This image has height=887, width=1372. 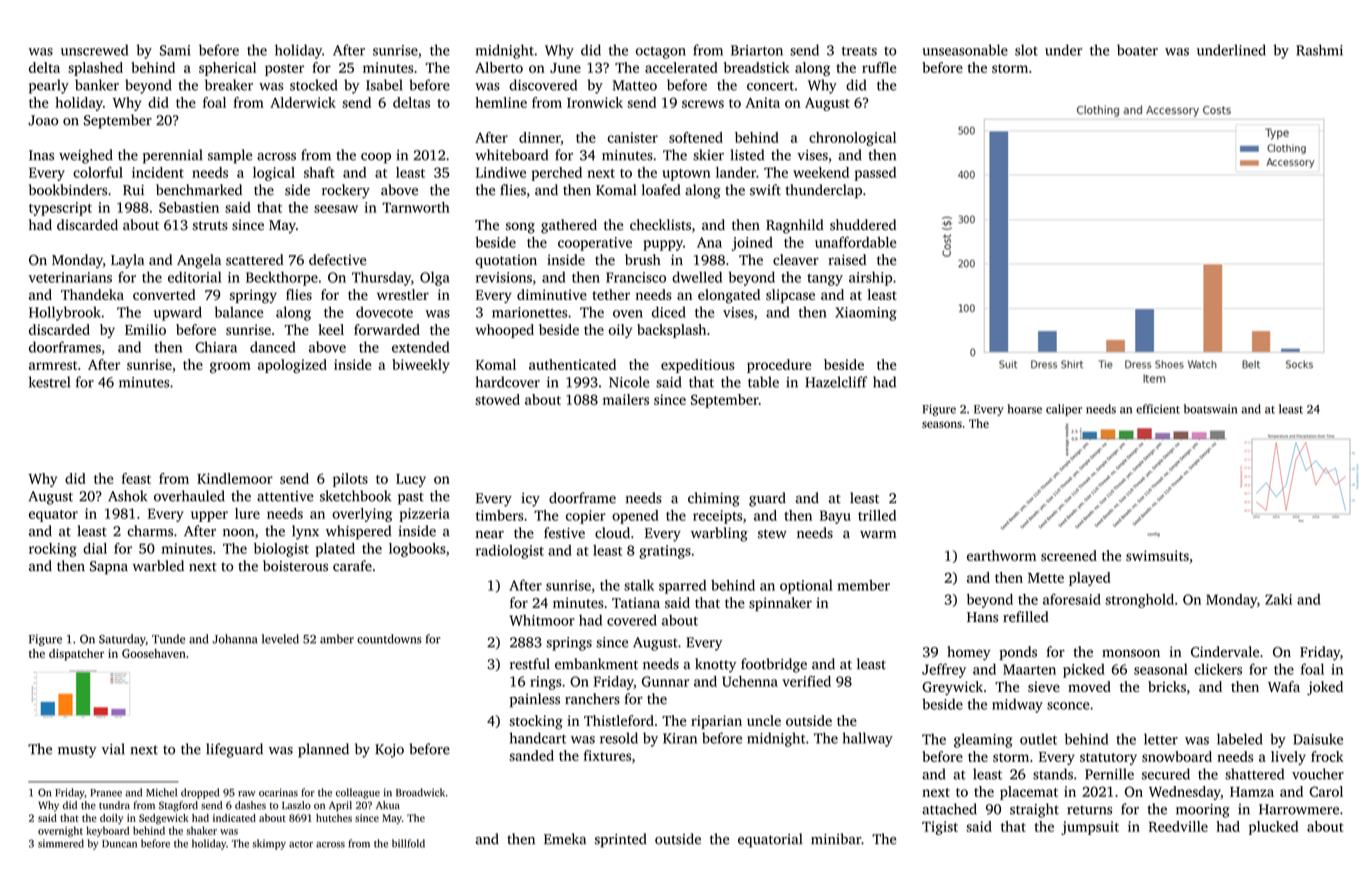 I want to click on Anita, so click(x=762, y=102).
